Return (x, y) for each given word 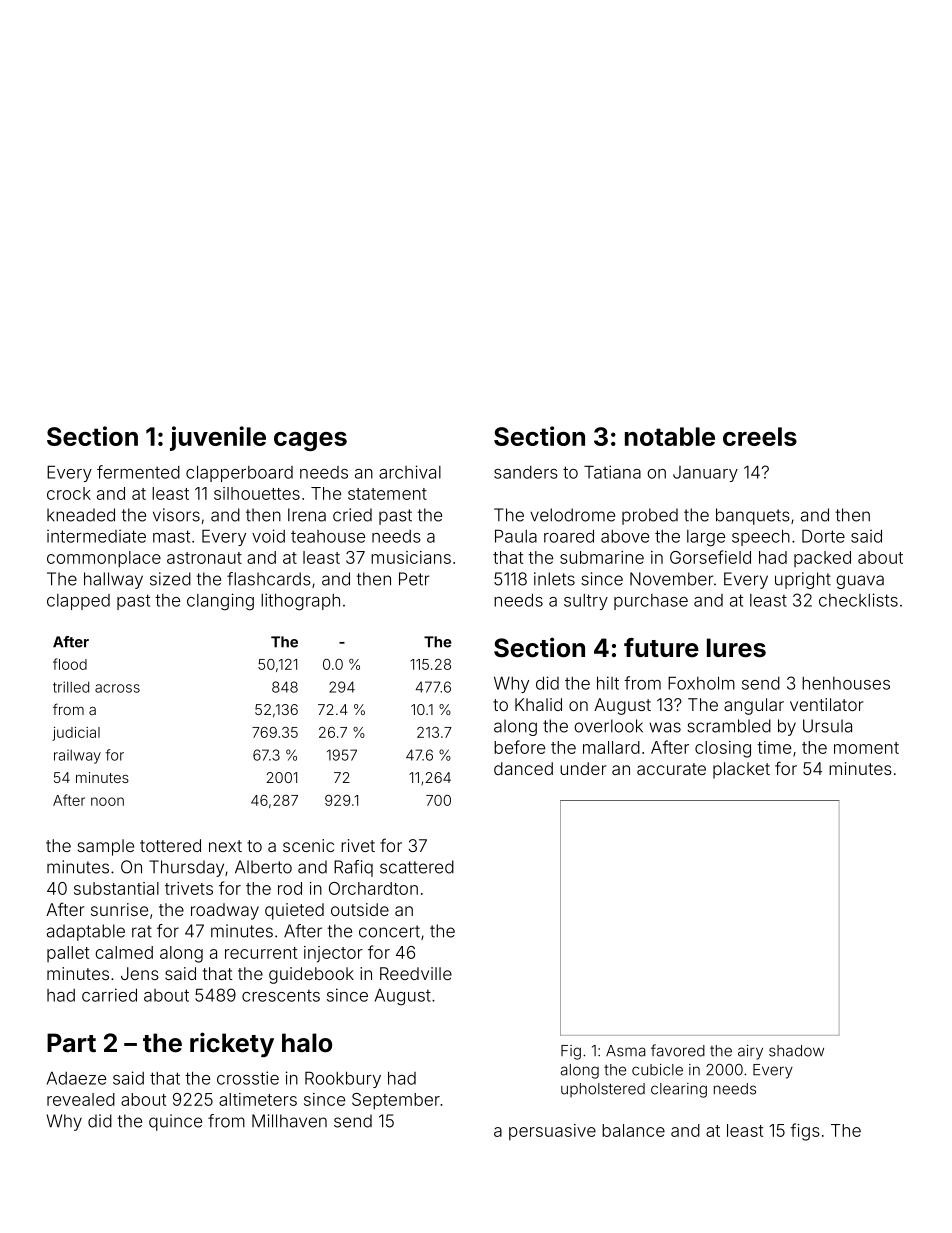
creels (760, 436)
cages (310, 441)
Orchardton (373, 888)
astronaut (204, 558)
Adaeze (76, 1078)
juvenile (218, 438)
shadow (796, 1051)
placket (741, 770)
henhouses (846, 683)
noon (107, 801)
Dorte (823, 536)
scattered (417, 867)
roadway (225, 911)
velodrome (572, 515)
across (117, 688)
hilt (608, 683)
